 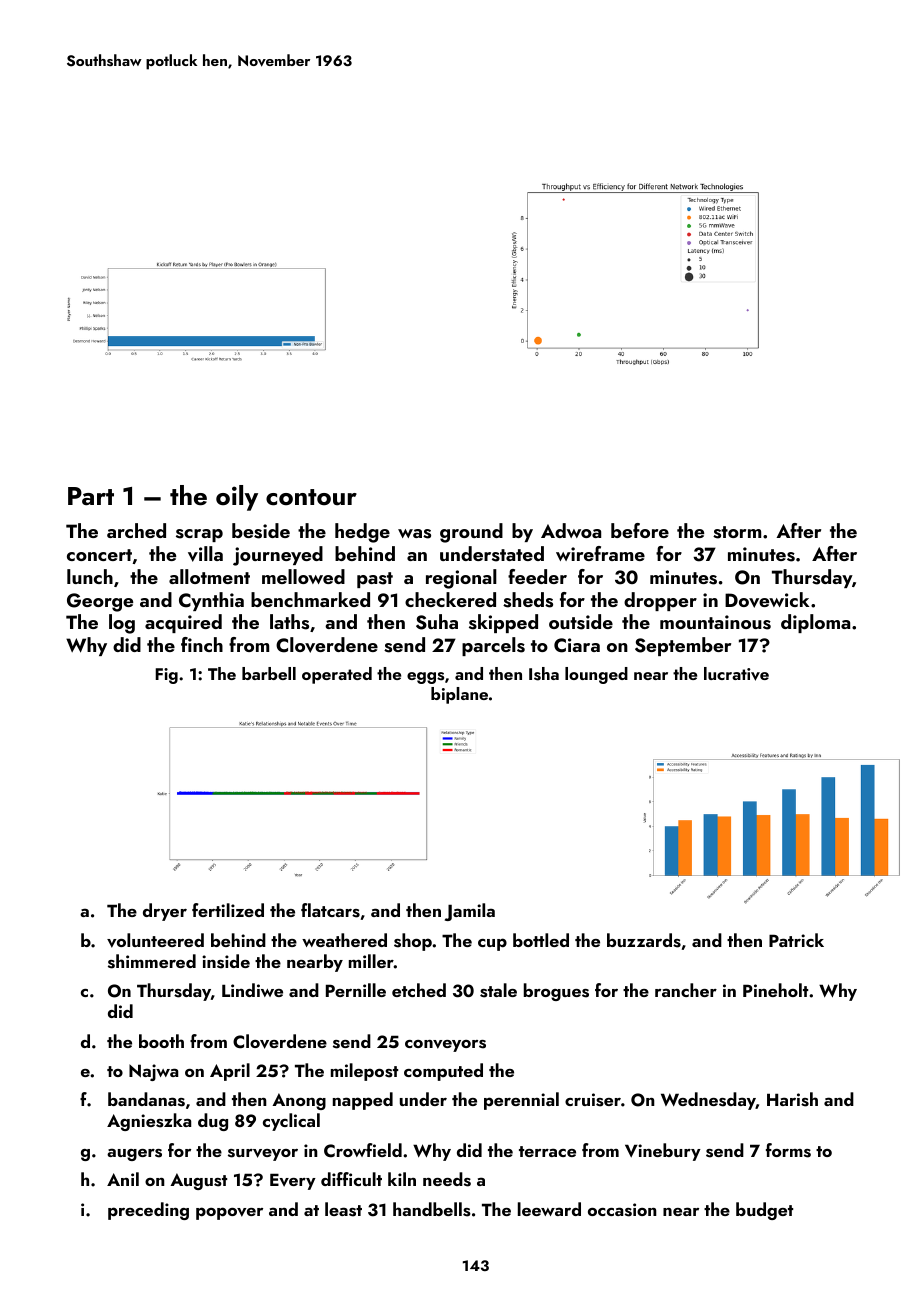 What do you see at coordinates (571, 530) in the document?
I see `Adwoa` at bounding box center [571, 530].
